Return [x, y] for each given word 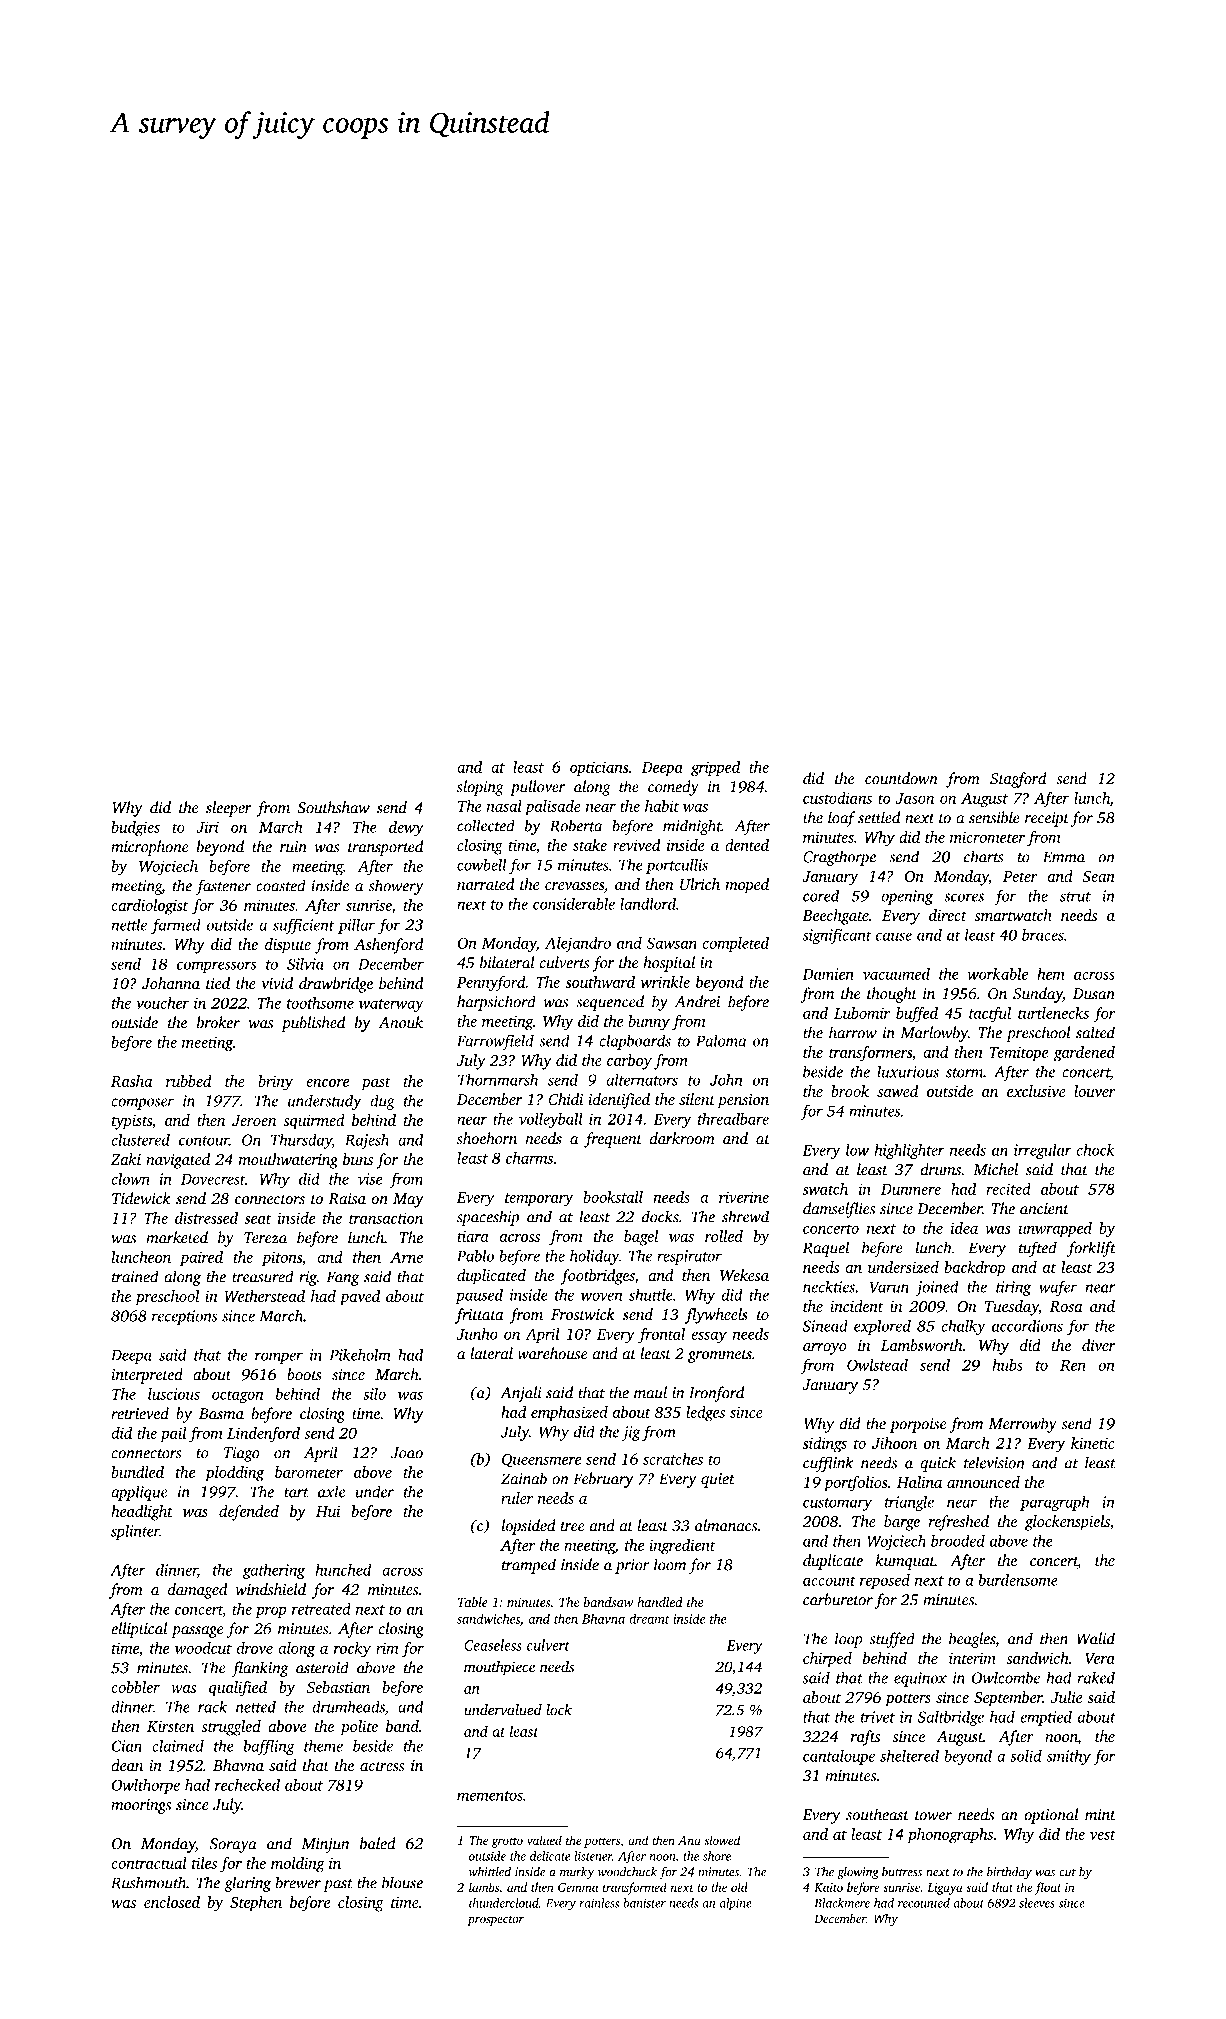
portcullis [677, 866]
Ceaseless [493, 1645]
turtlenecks [1053, 1013]
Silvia [305, 963]
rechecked [247, 1785]
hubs [1008, 1365]
